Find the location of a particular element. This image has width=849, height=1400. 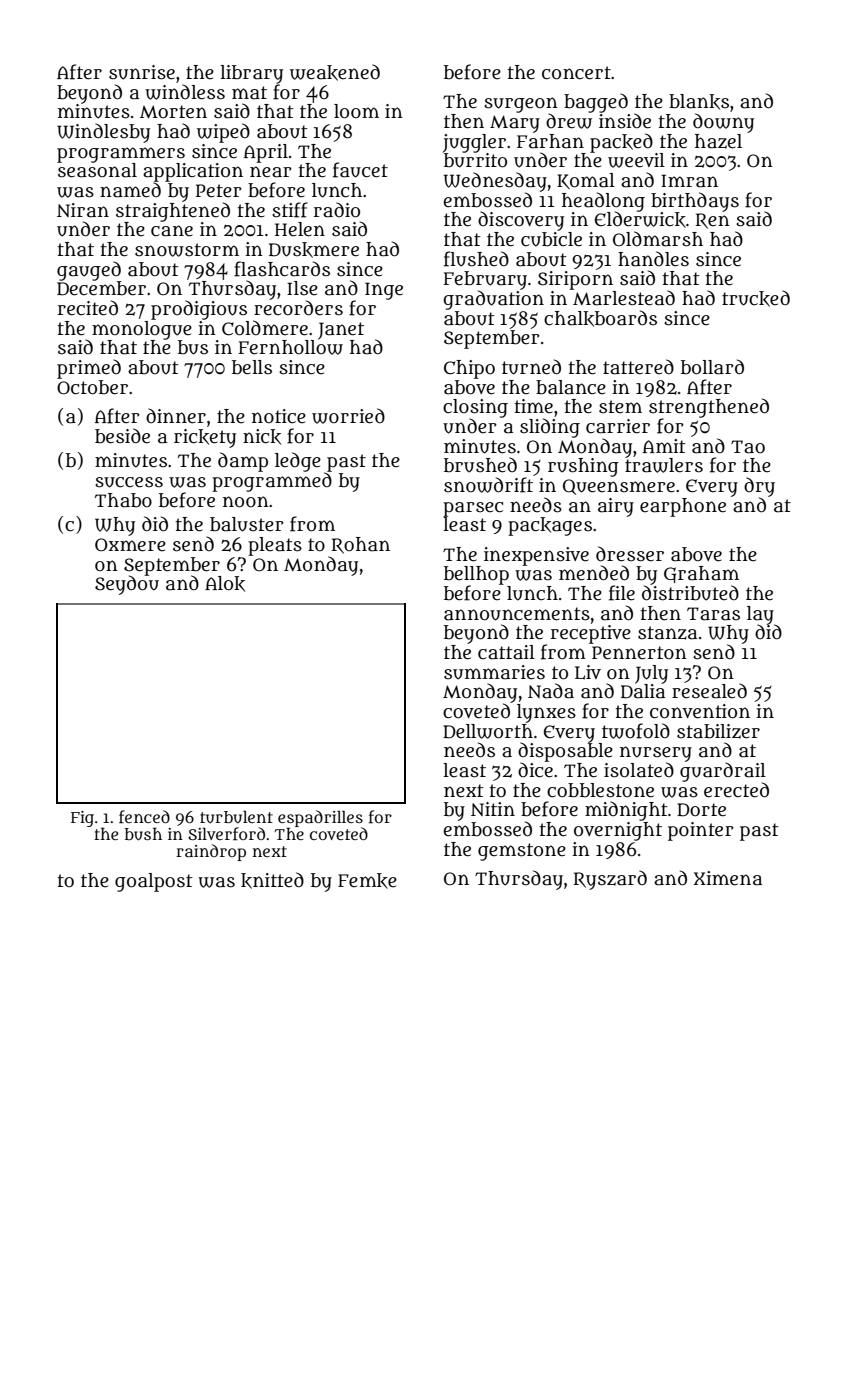

turbulent is located at coordinates (236, 816).
